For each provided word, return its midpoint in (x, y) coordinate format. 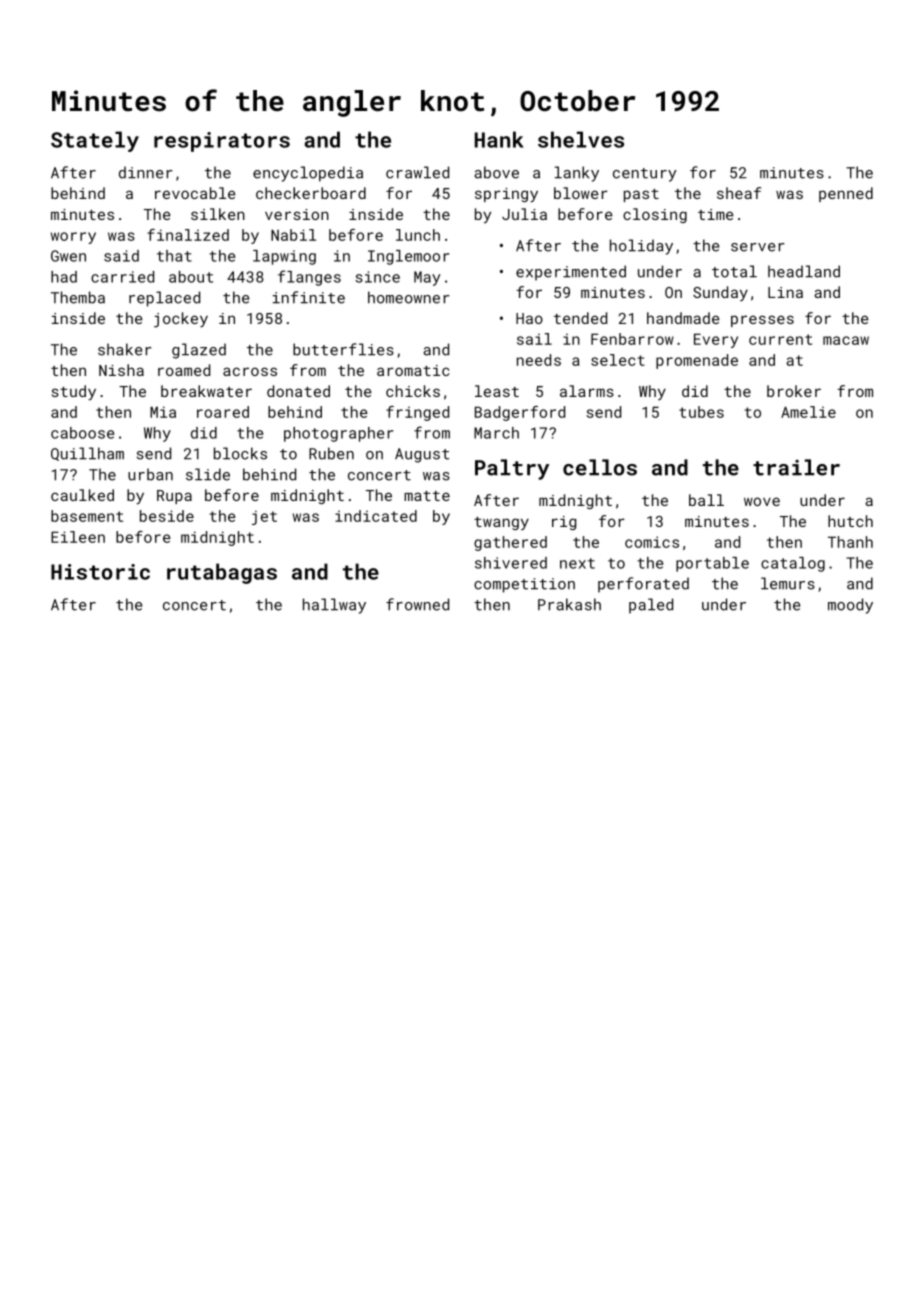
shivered (511, 563)
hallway (334, 606)
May (427, 278)
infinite (309, 297)
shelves (581, 139)
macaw (846, 340)
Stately (95, 141)
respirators (222, 142)
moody (850, 606)
